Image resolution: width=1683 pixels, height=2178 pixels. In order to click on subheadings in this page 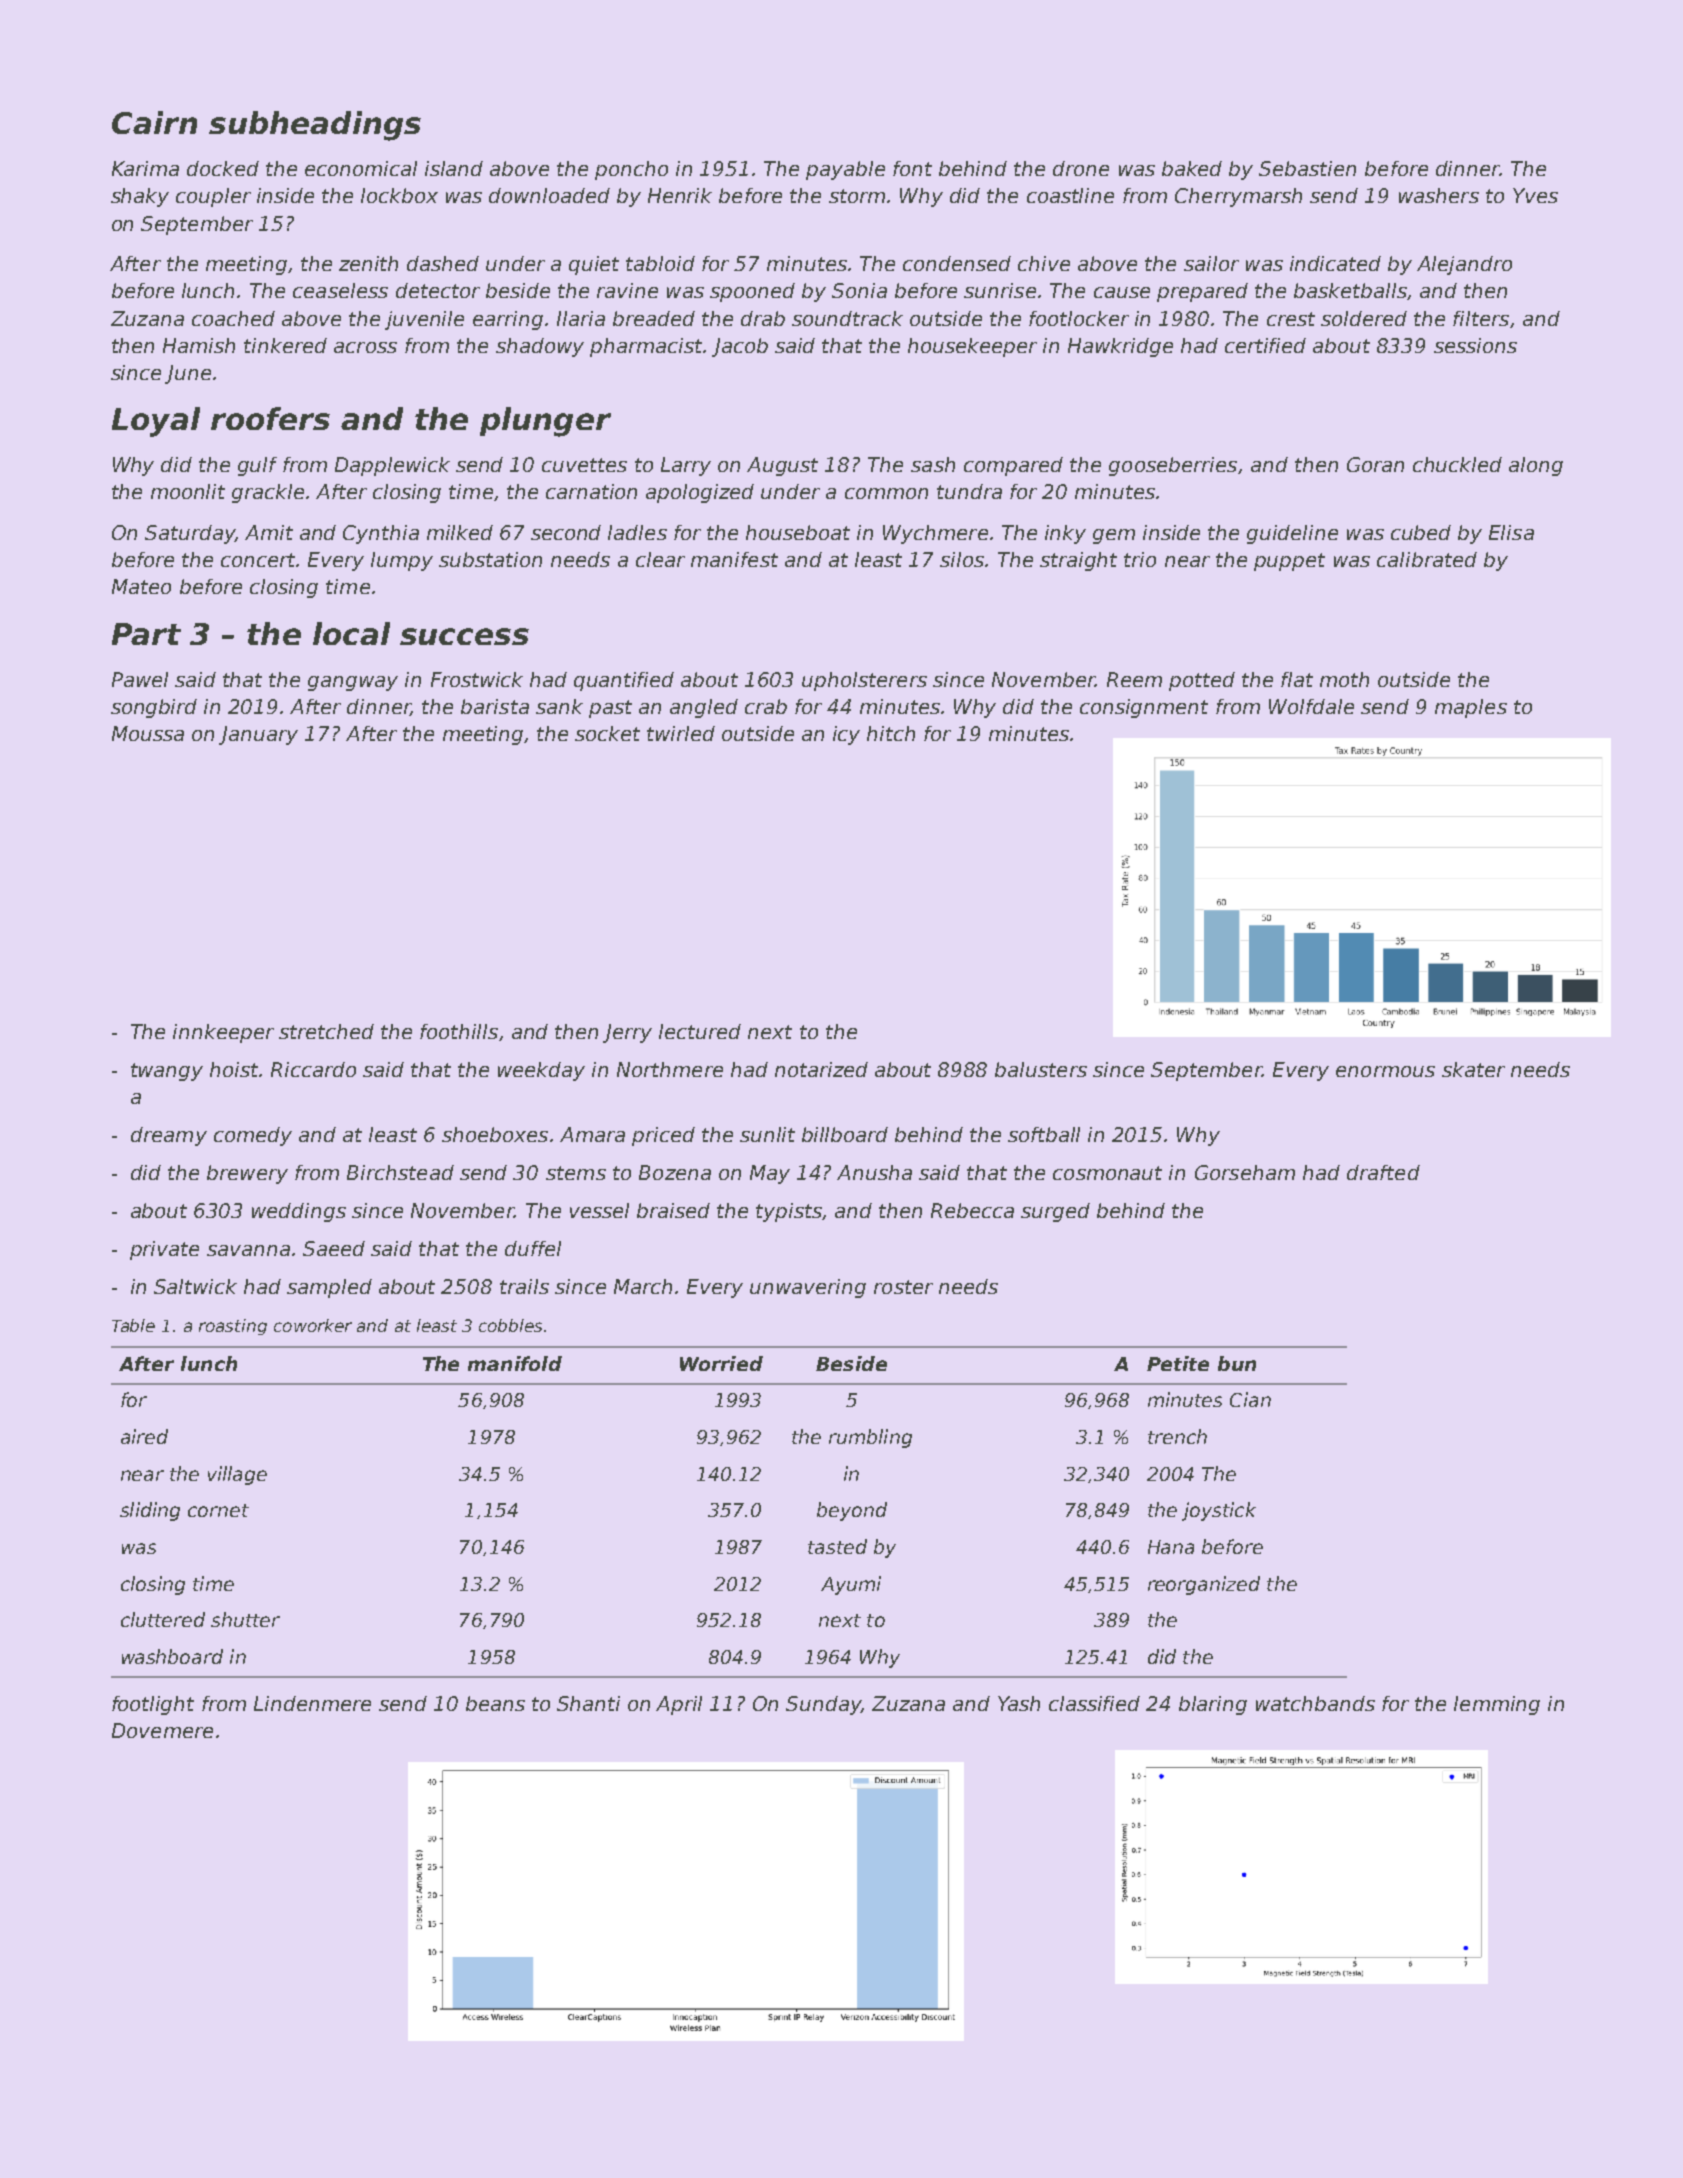, I will do `click(315, 126)`.
